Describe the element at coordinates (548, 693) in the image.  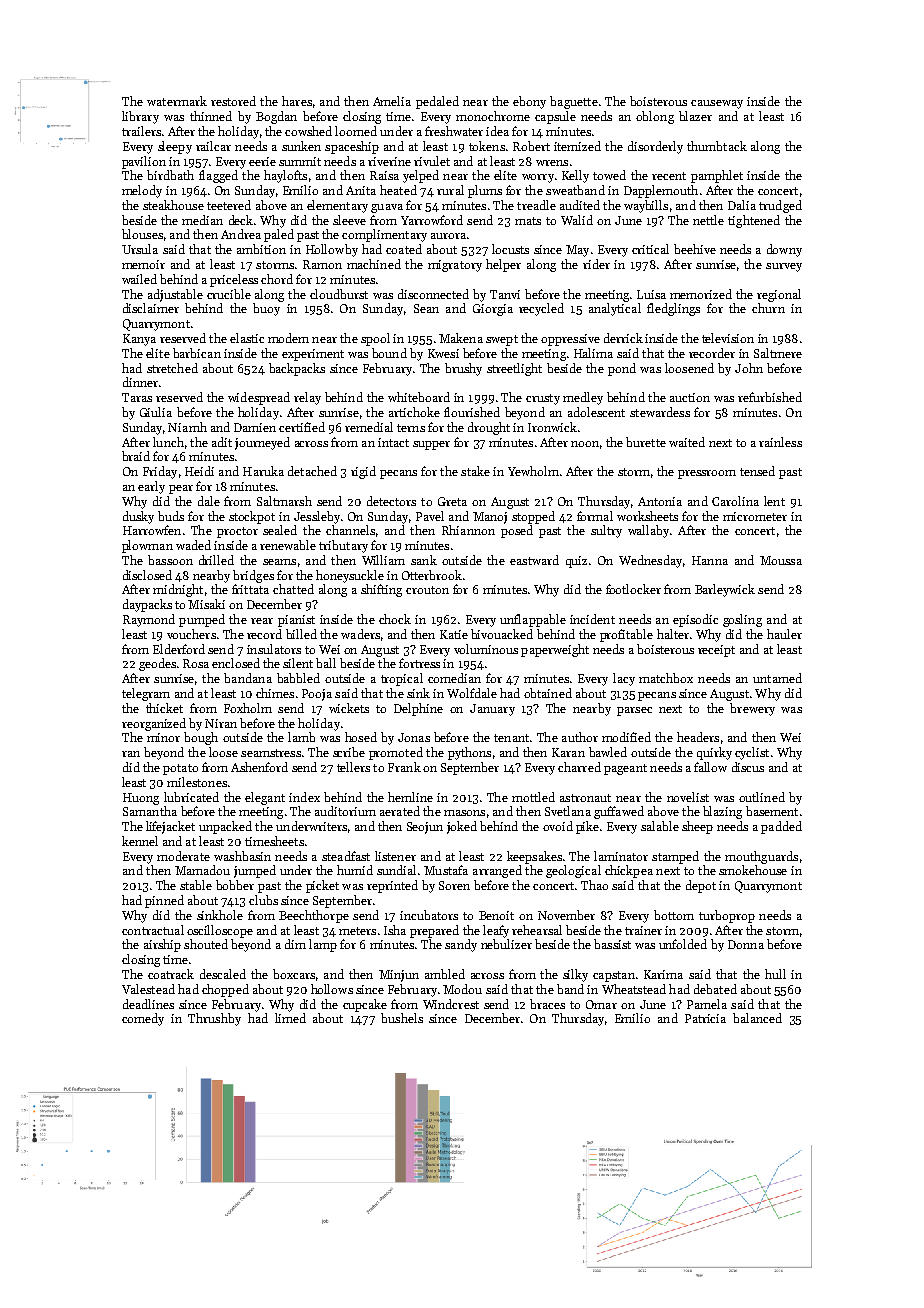
I see `obtained` at that location.
